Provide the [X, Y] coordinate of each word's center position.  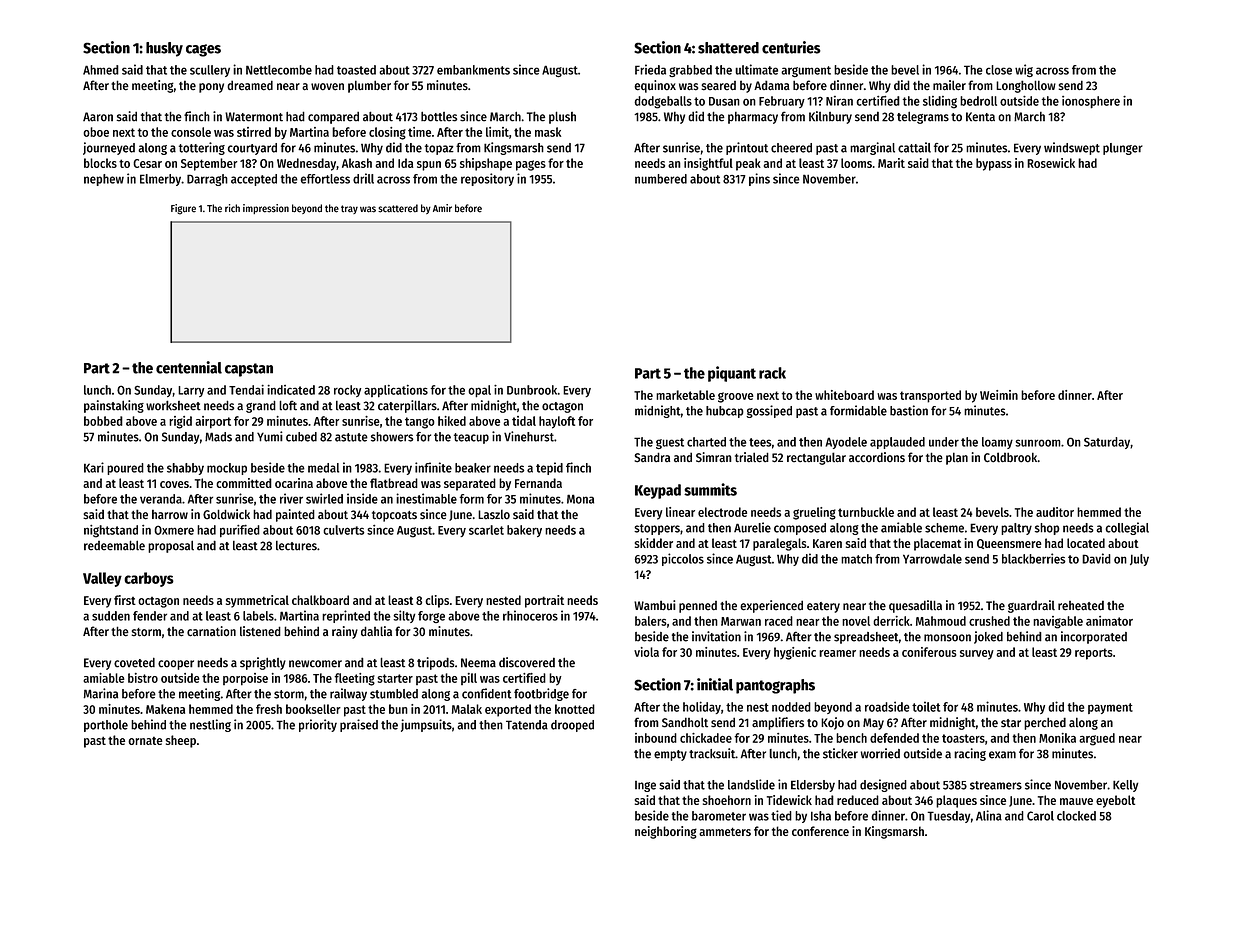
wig [1024, 70]
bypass [994, 164]
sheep [181, 741]
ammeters [725, 831]
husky [164, 49]
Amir [442, 208]
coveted [134, 662]
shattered [728, 48]
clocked [1076, 816]
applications [396, 391]
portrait [544, 601]
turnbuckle [866, 512]
